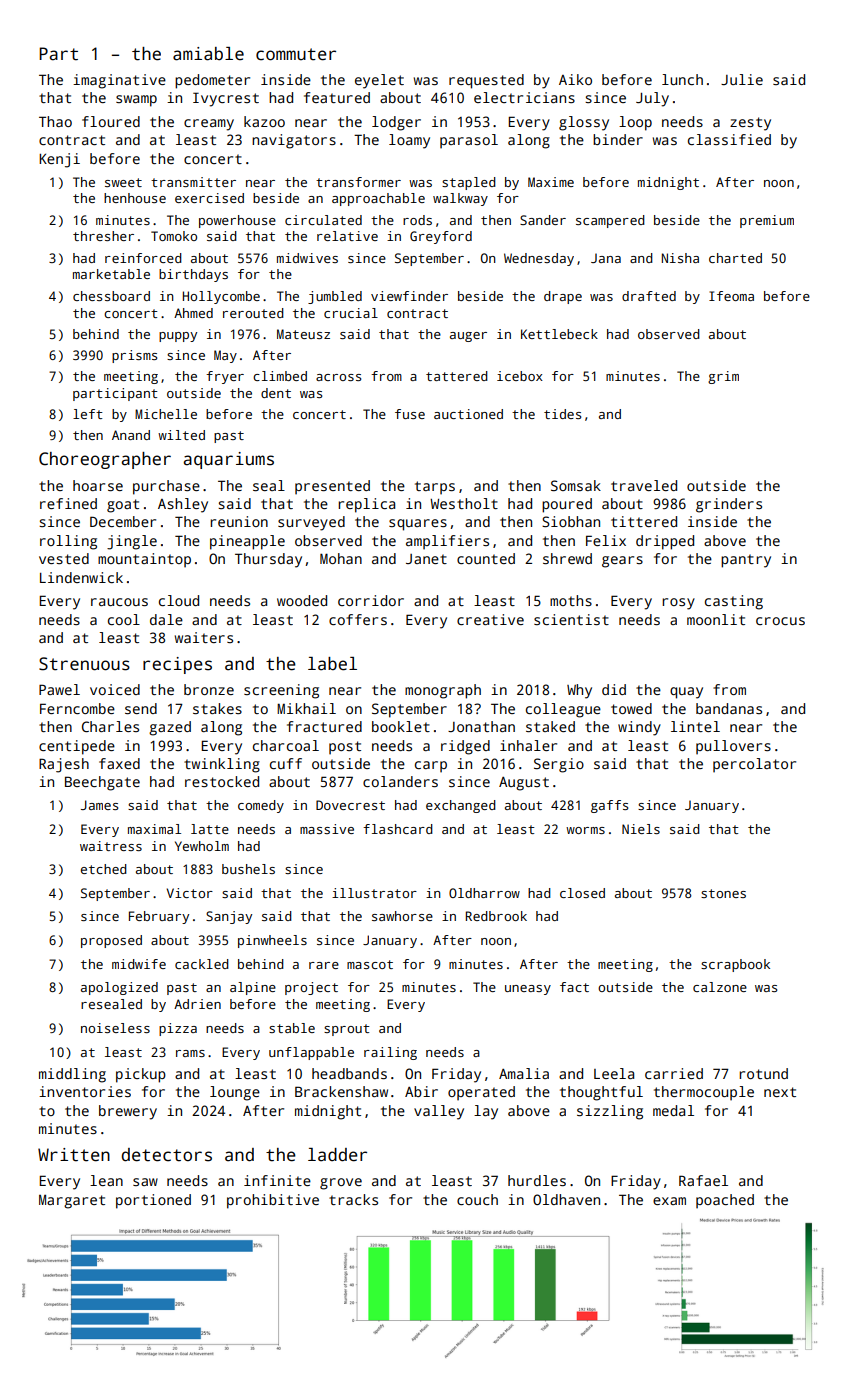 The width and height of the image is (849, 1400). What do you see at coordinates (477, 1199) in the image?
I see `couch` at bounding box center [477, 1199].
